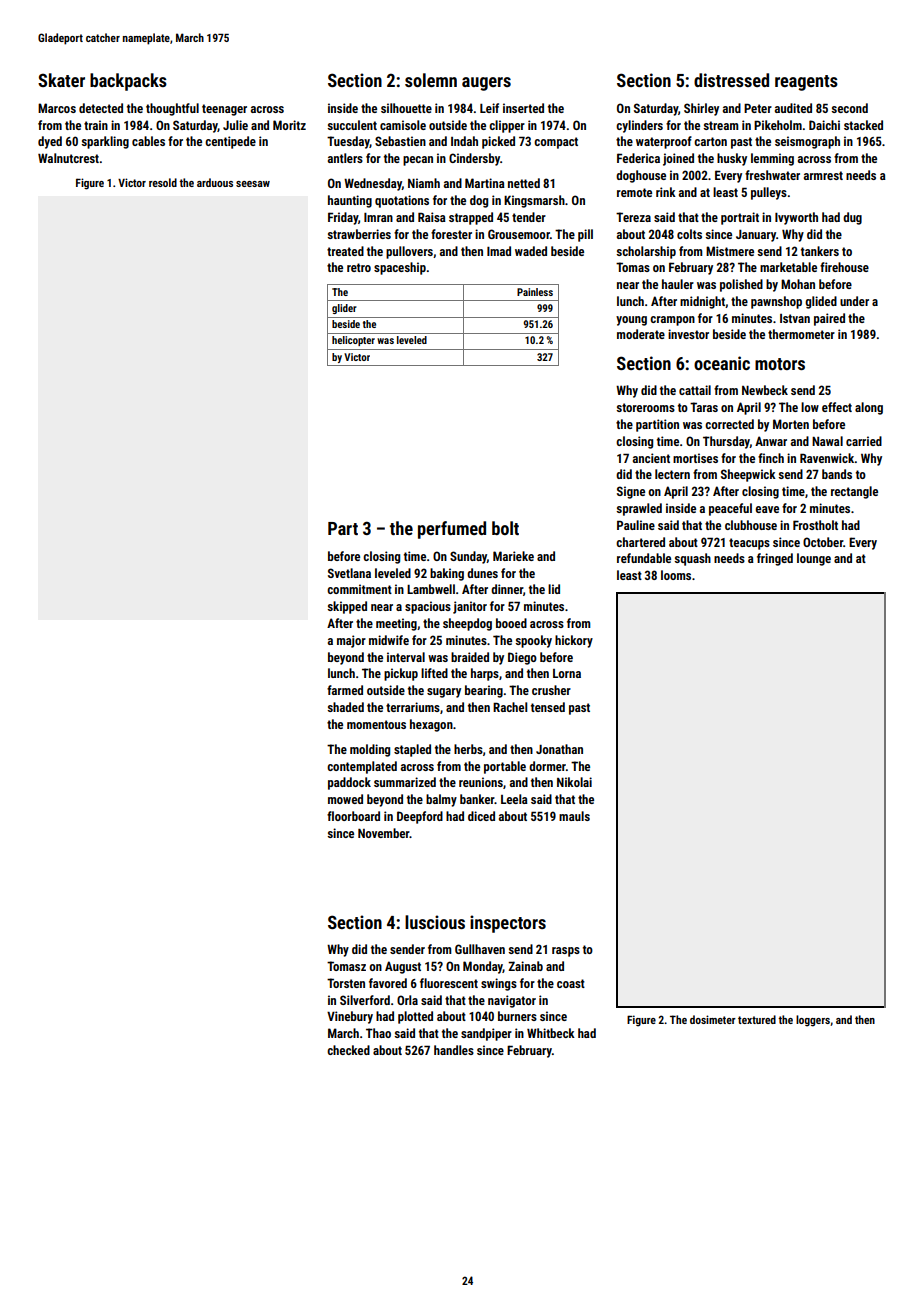  Describe the element at coordinates (499, 251) in the document. I see `Imad` at that location.
